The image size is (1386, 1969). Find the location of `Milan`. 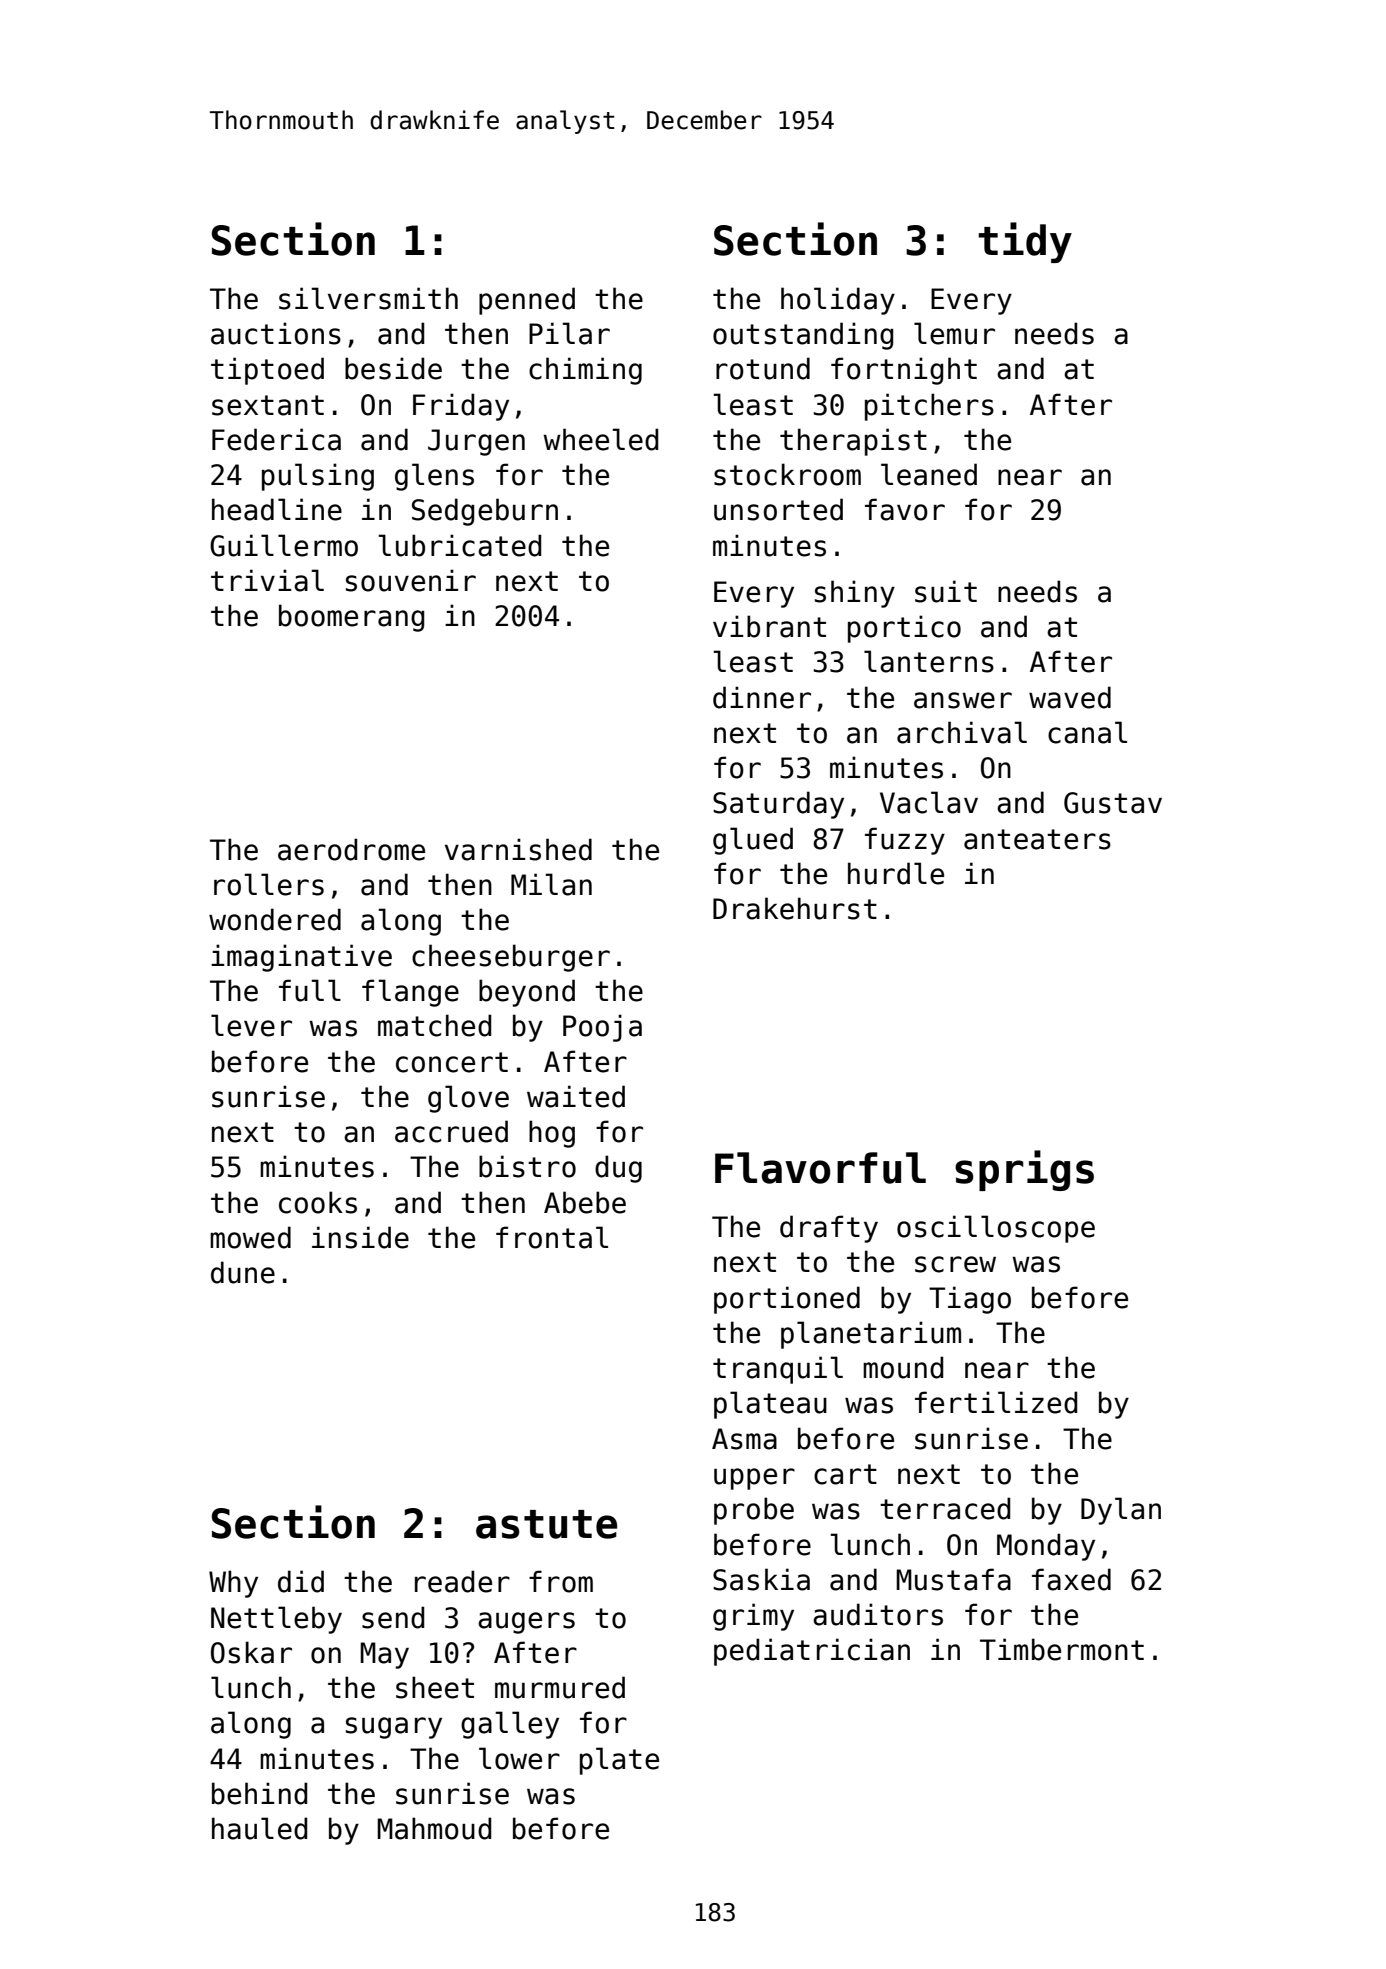

Milan is located at coordinates (551, 884).
